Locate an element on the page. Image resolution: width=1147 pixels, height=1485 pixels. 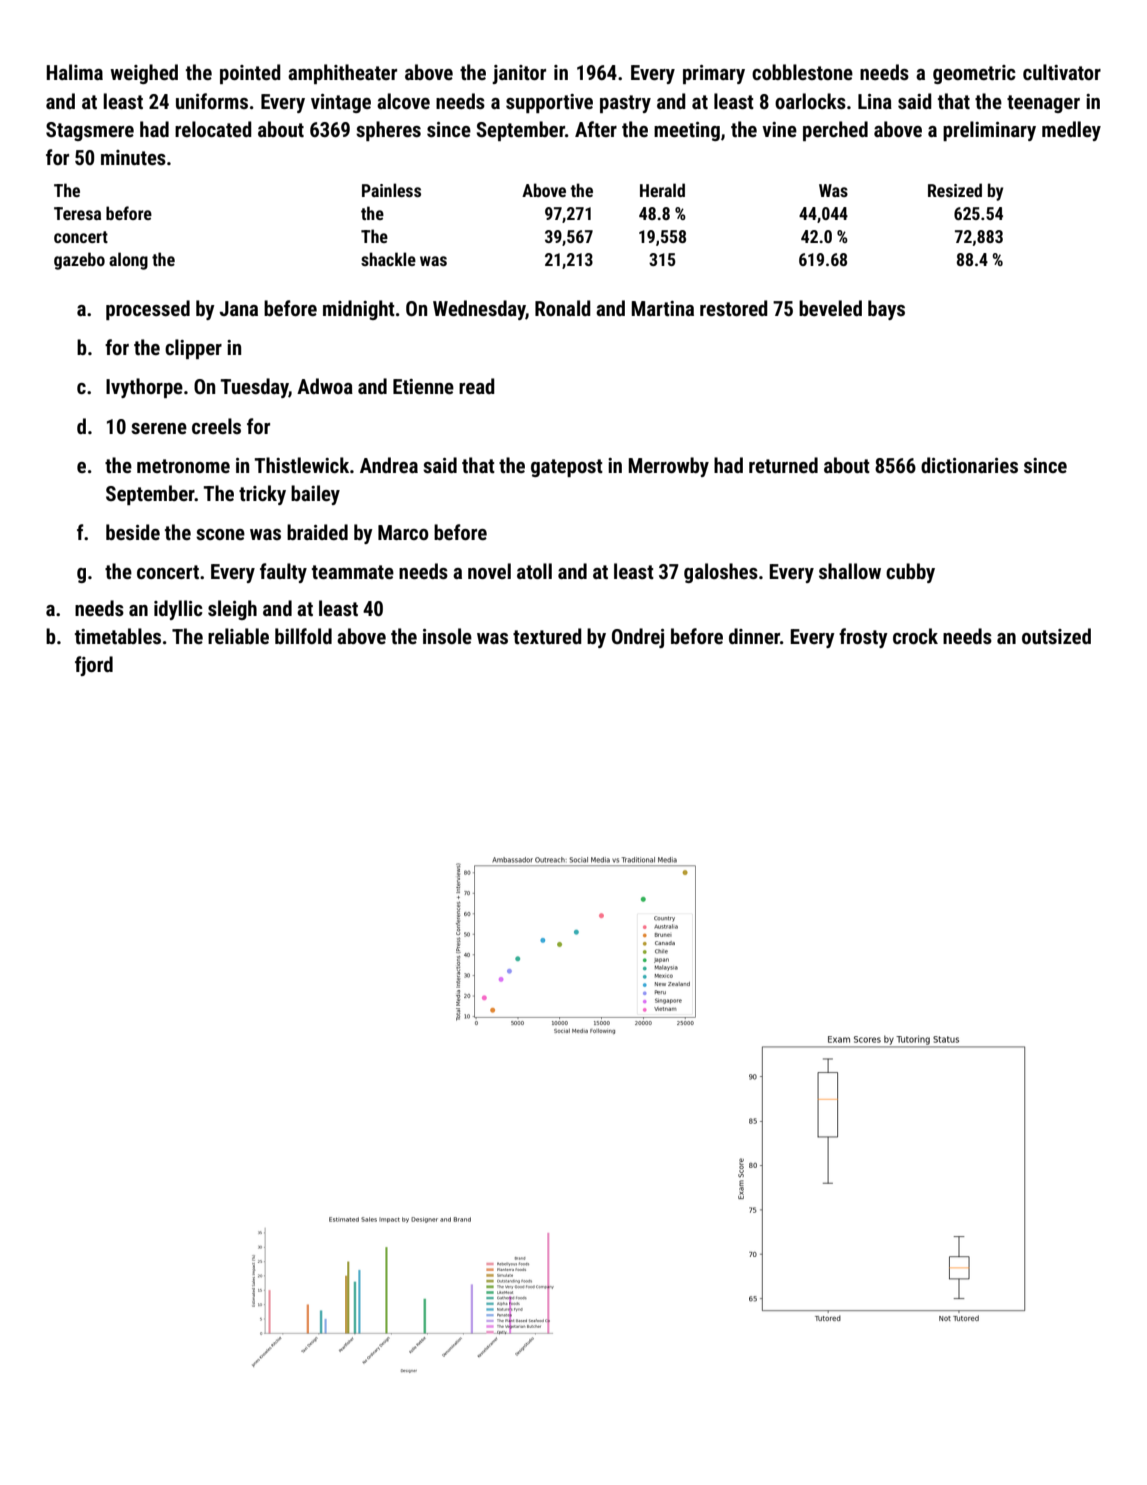
dinner is located at coordinates (754, 636).
